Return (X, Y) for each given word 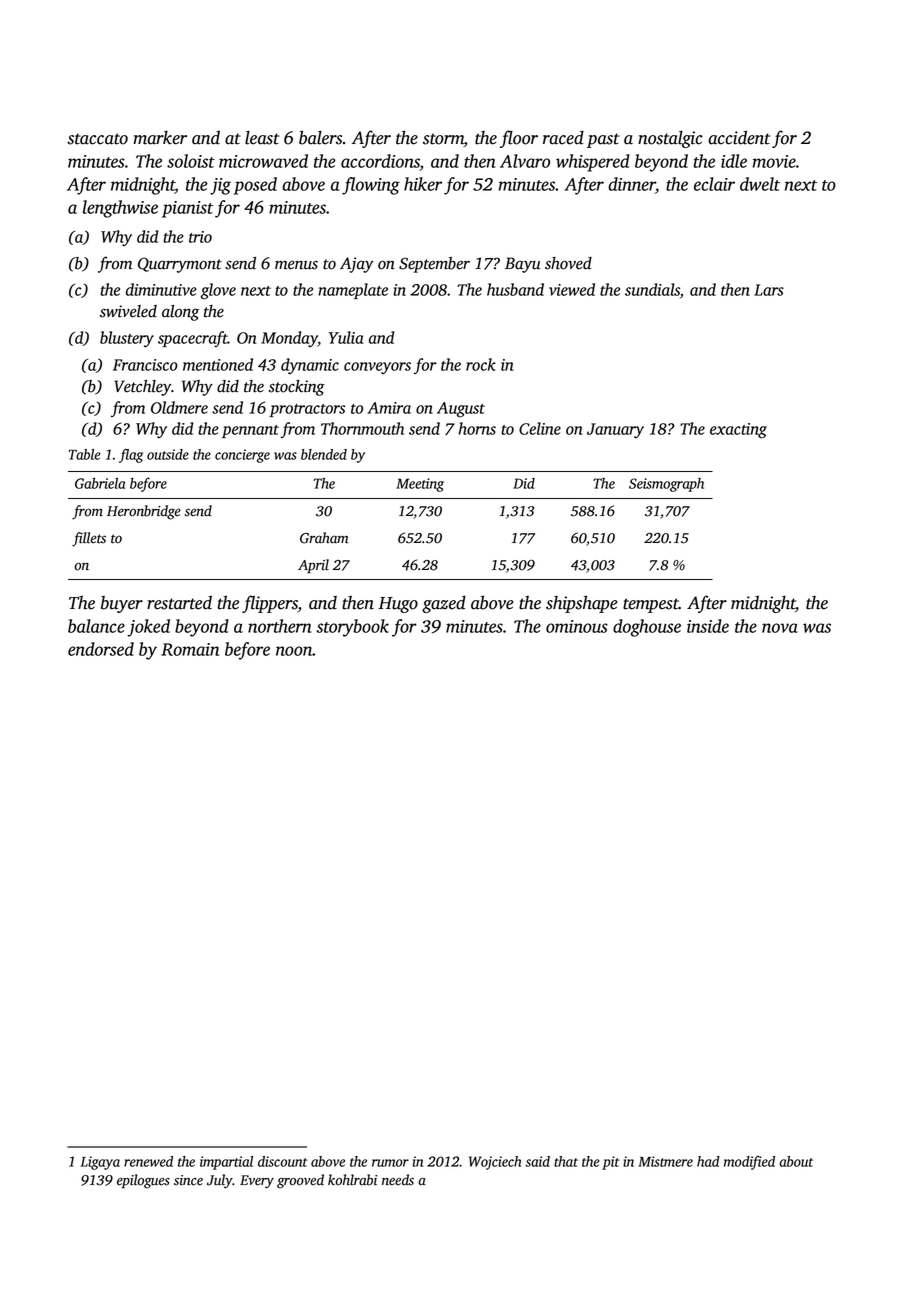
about (796, 1161)
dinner (631, 184)
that (566, 1161)
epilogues (143, 1181)
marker (160, 138)
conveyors (377, 368)
